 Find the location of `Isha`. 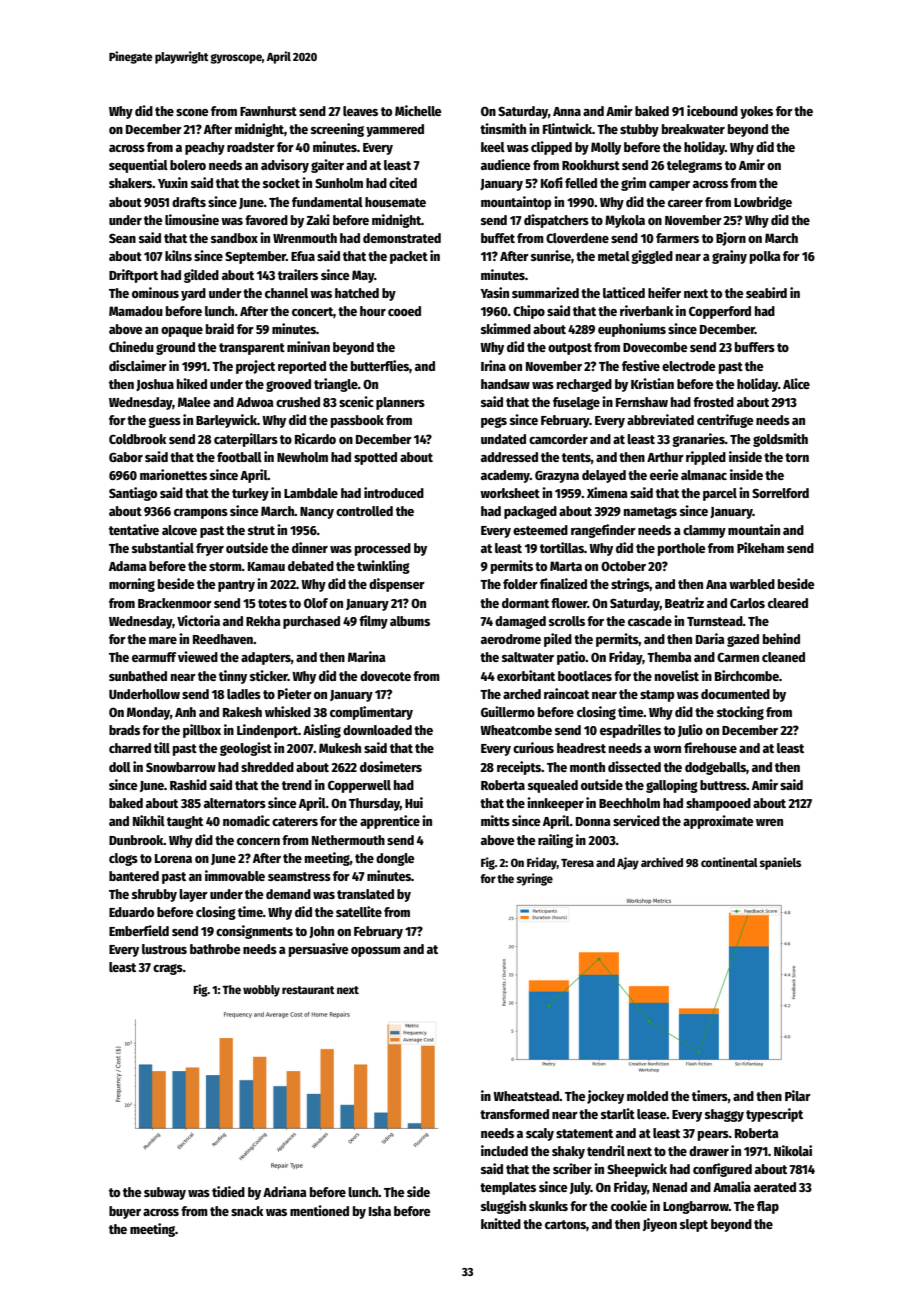

Isha is located at coordinates (380, 1211).
